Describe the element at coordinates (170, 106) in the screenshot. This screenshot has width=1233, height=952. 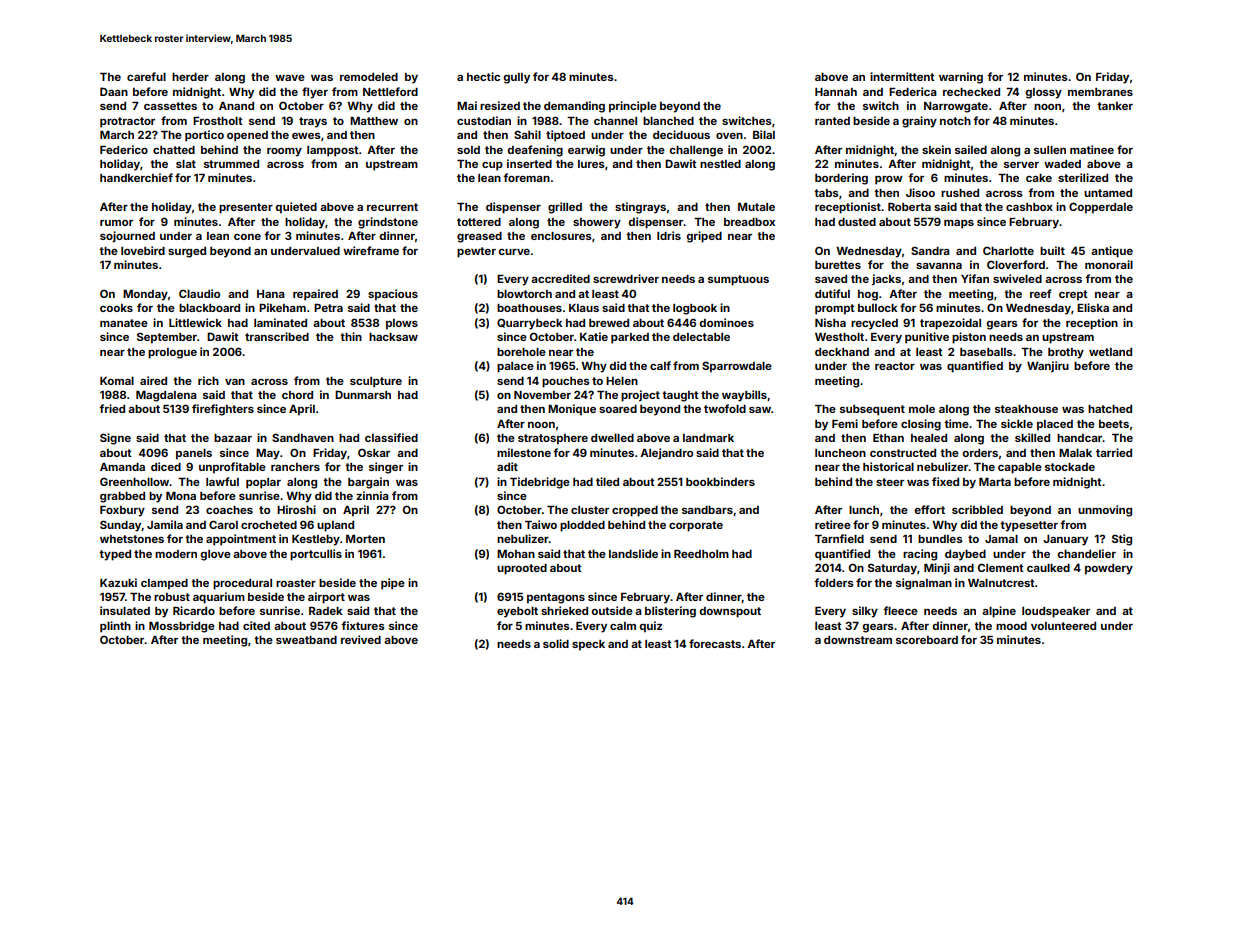
I see `cassettes` at that location.
